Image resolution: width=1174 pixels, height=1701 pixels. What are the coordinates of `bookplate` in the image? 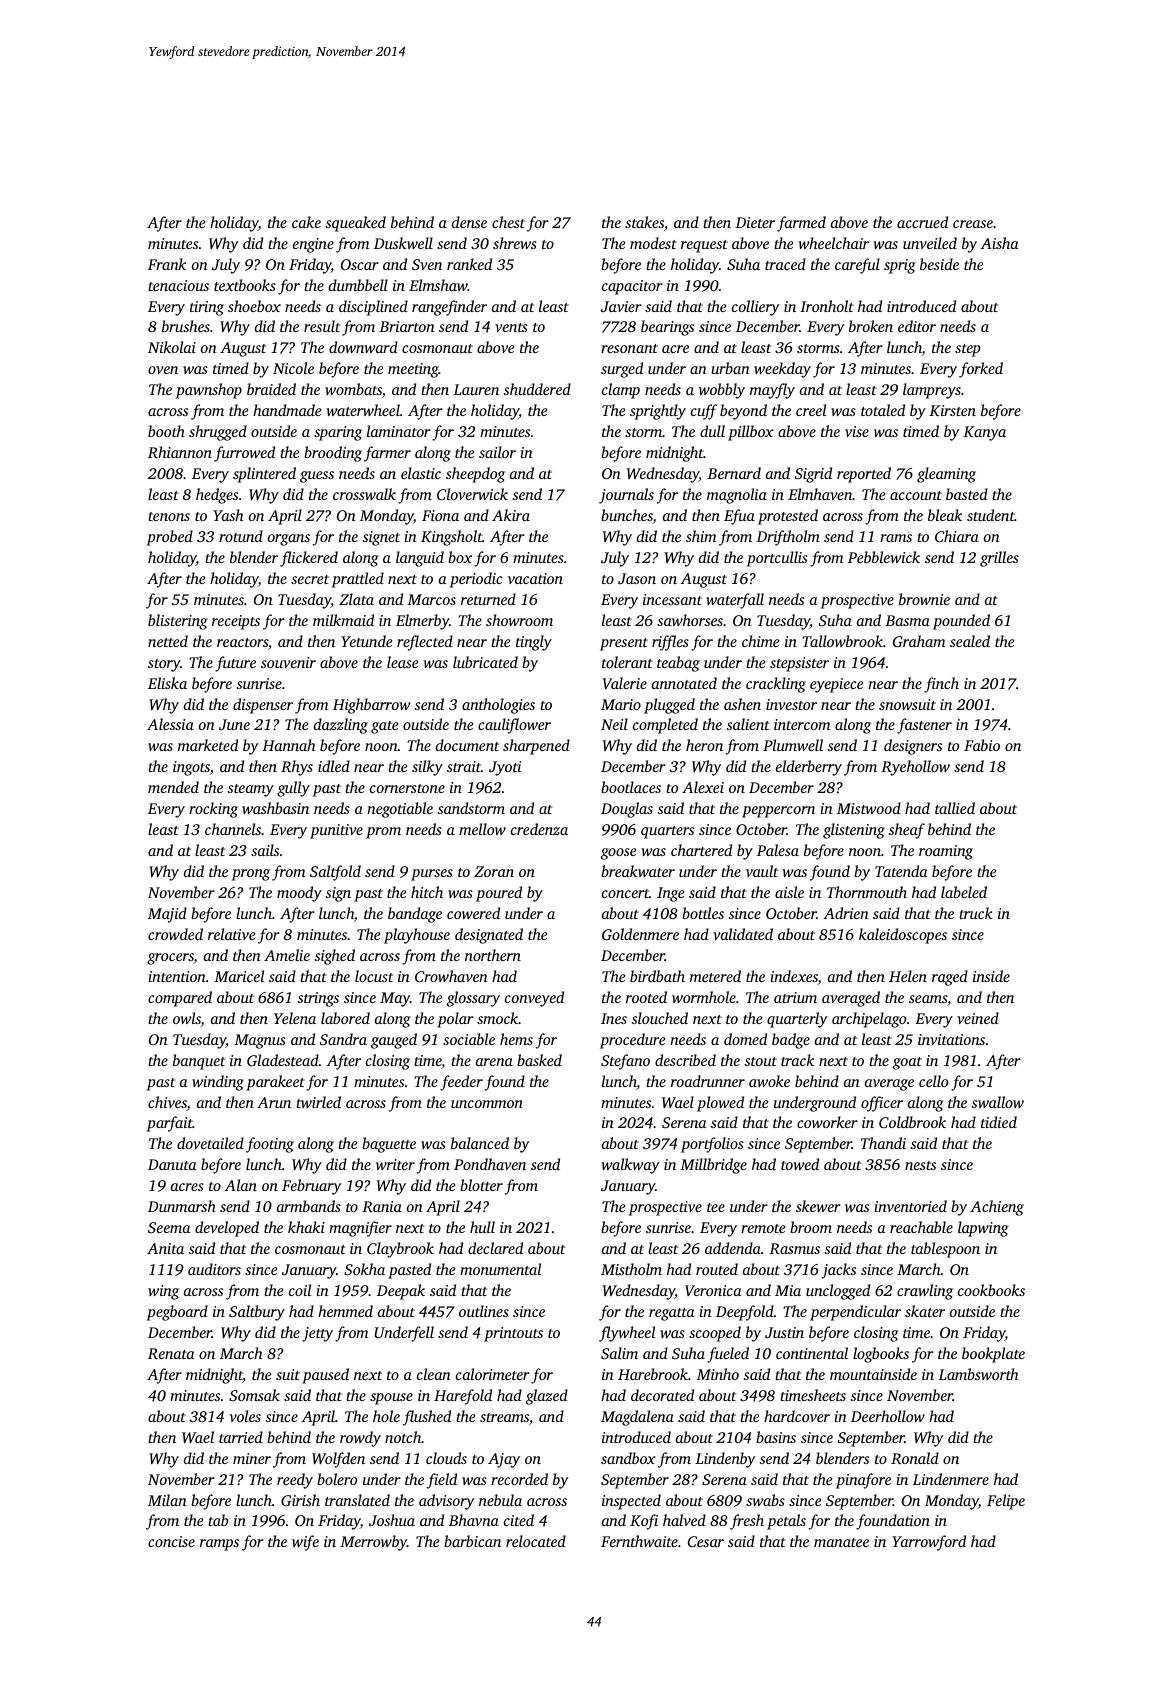 It's located at (993, 1355).
